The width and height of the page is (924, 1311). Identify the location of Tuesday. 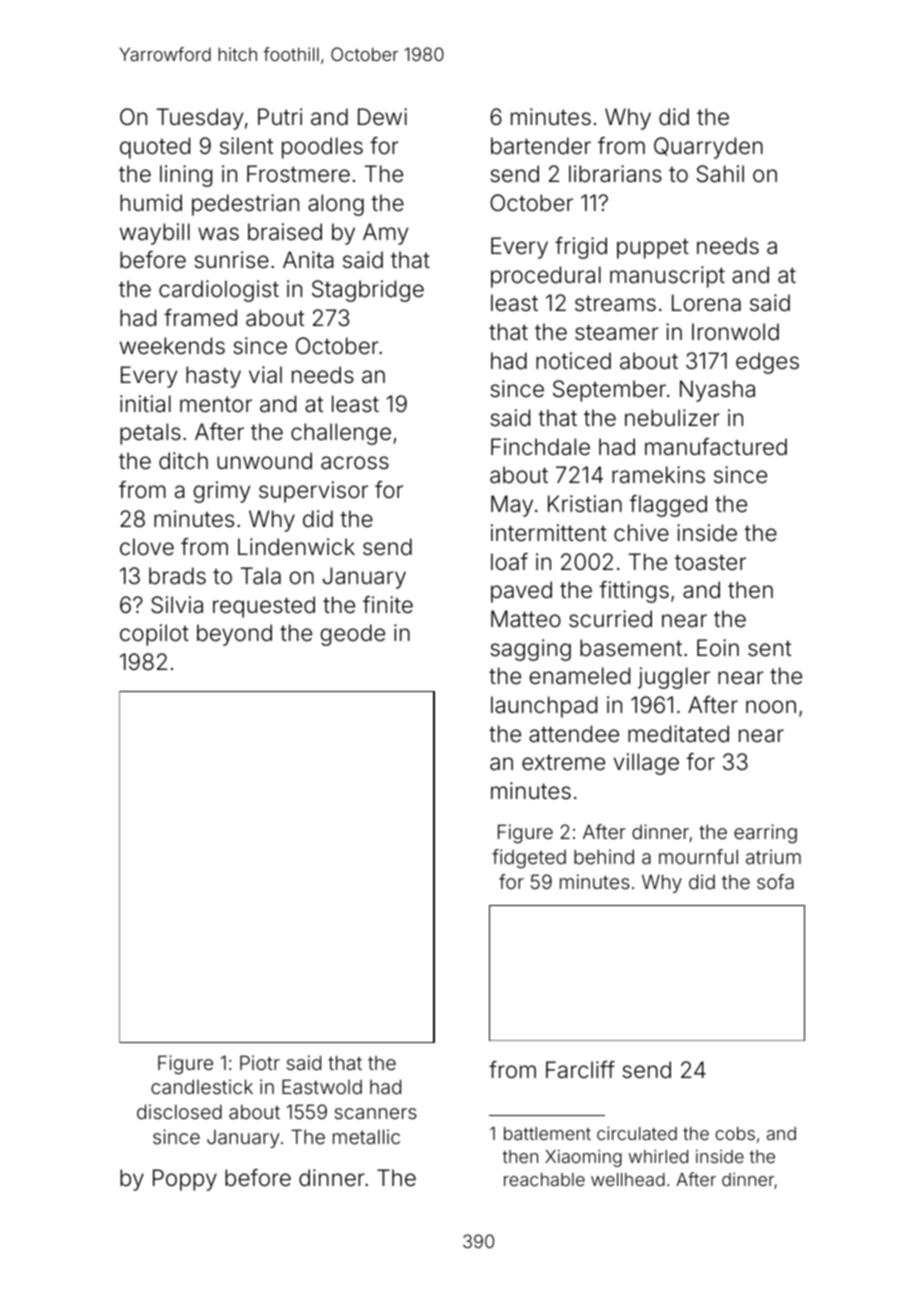
(199, 119).
